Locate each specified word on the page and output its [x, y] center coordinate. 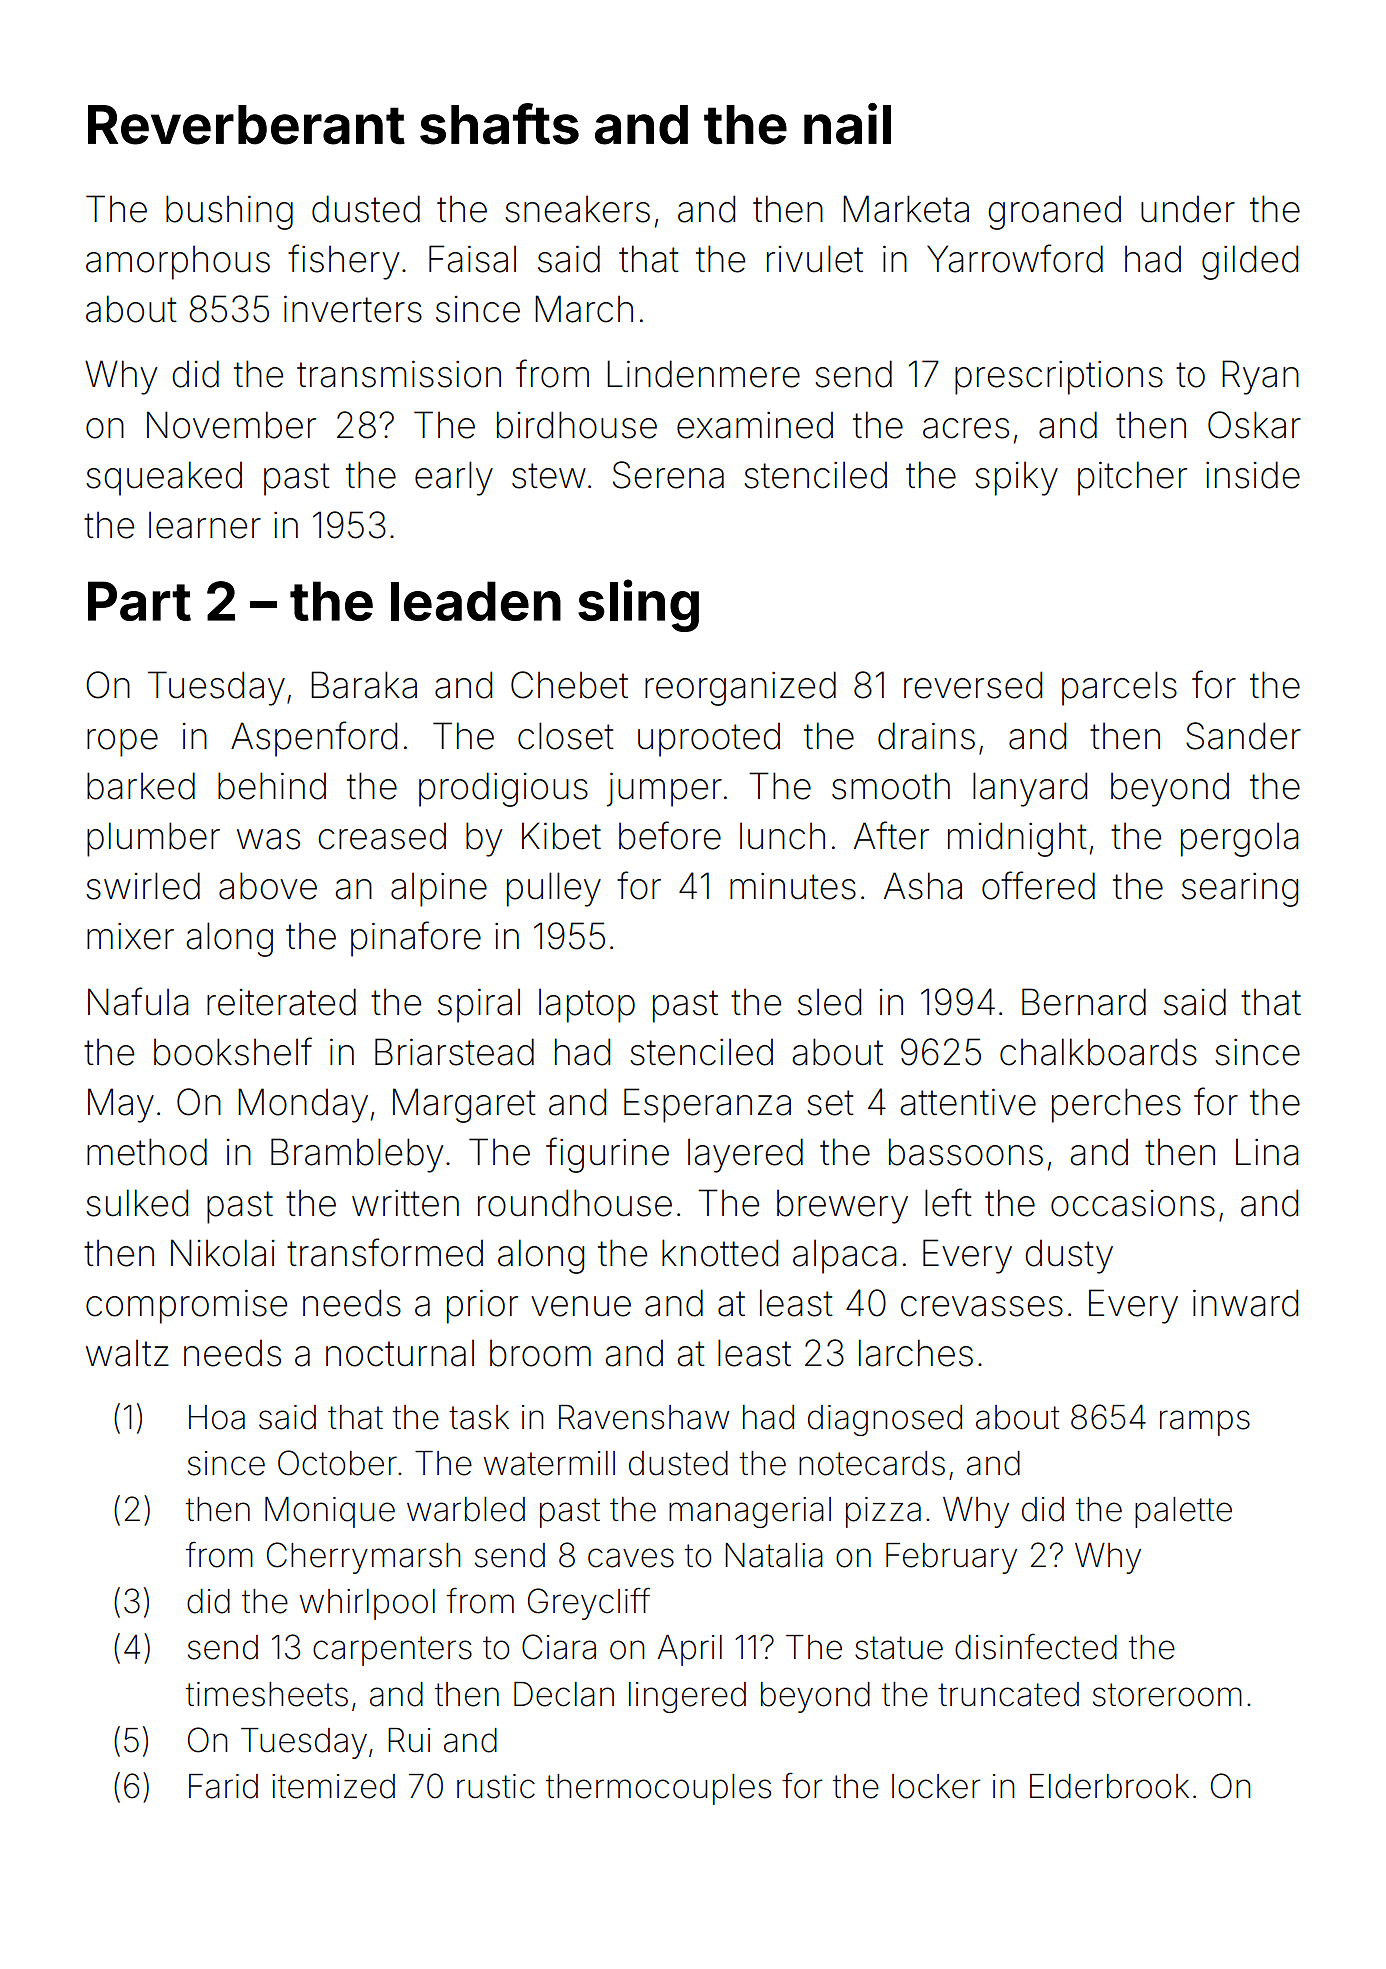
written [405, 1203]
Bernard [1084, 1002]
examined [755, 425]
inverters [353, 309]
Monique [330, 1512]
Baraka [364, 685]
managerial [750, 1512]
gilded [1250, 262]
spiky [1016, 479]
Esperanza [707, 1105]
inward [1245, 1303]
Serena [668, 475]
